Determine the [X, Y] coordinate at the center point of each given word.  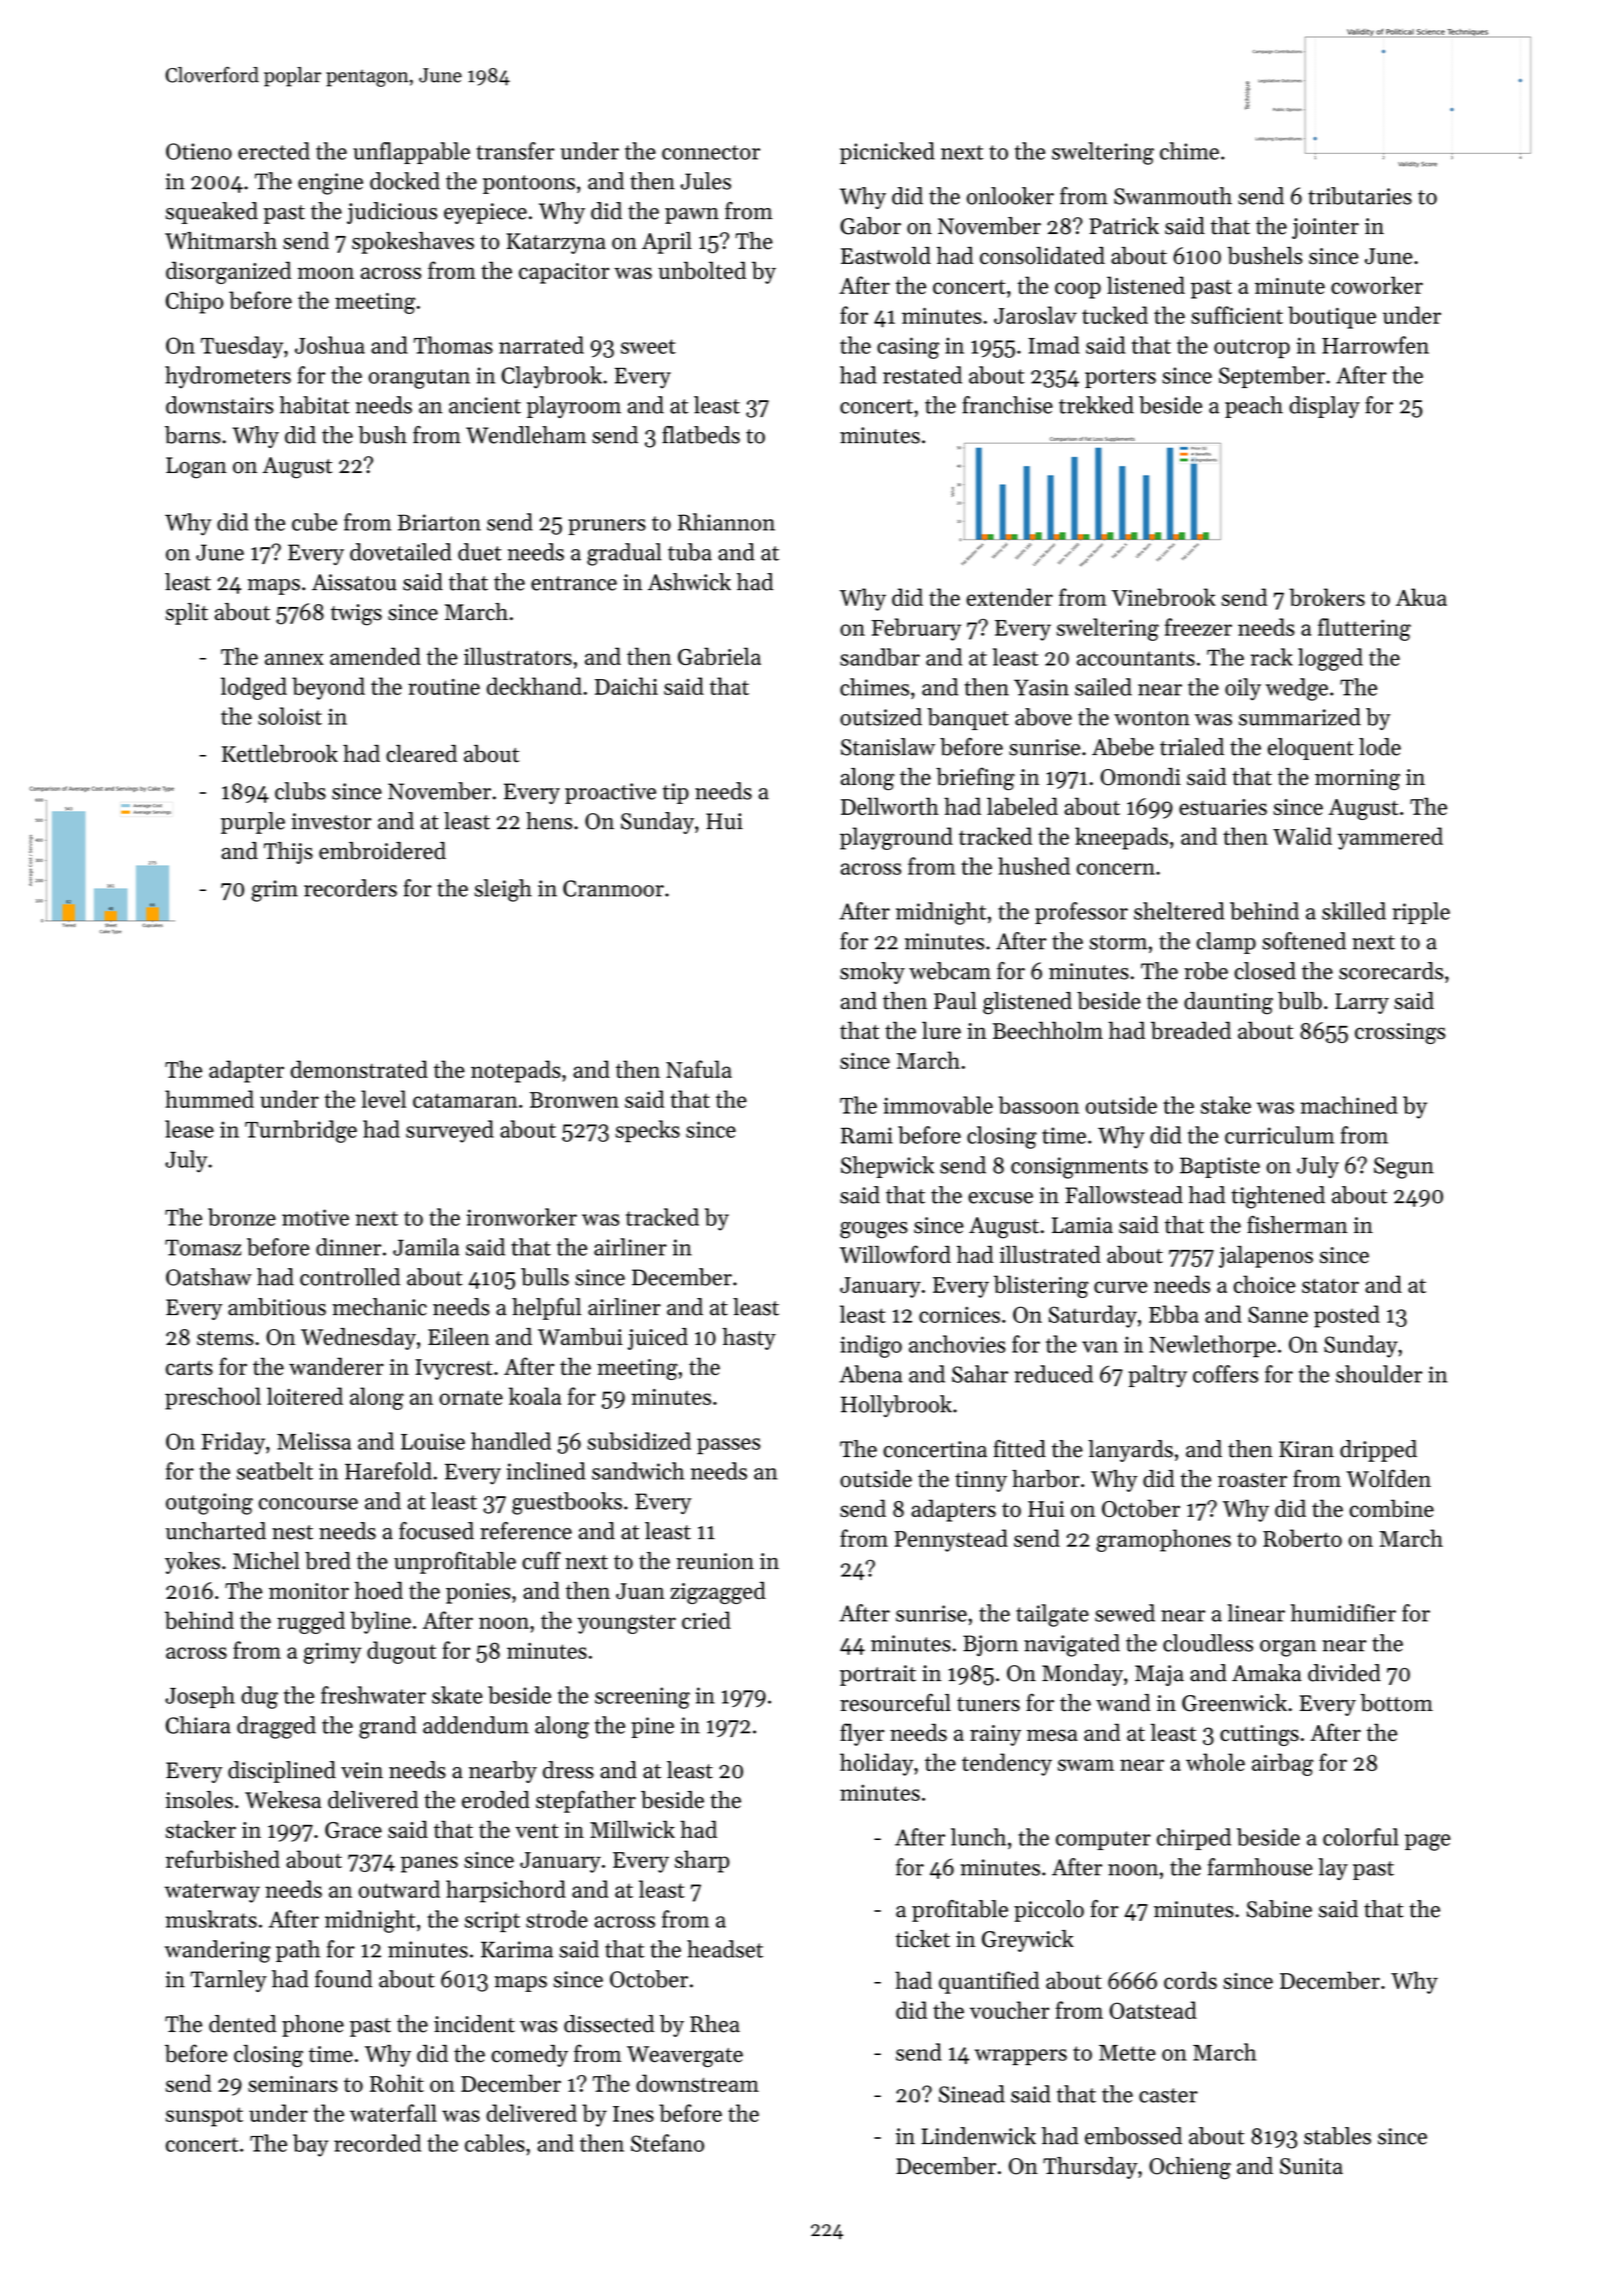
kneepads [1121, 838]
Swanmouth [1173, 196]
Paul [955, 1001]
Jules [706, 181]
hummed [209, 1099]
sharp [702, 1861]
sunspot [204, 2117]
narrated [541, 345]
